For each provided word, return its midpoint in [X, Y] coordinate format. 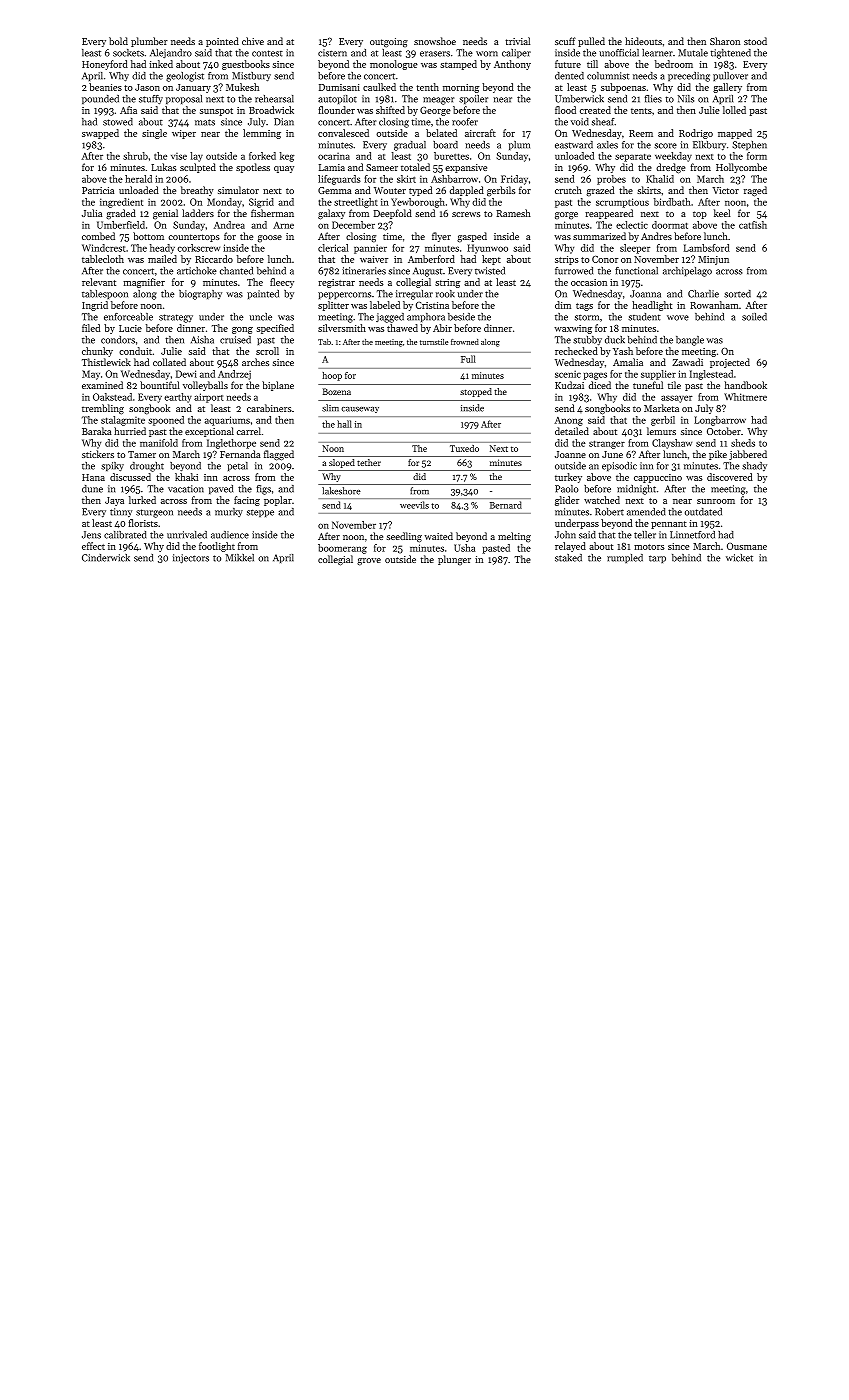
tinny [121, 512]
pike [718, 455]
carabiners [269, 408]
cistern [332, 53]
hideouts [643, 41]
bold [118, 41]
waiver [374, 259]
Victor [725, 190]
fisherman [272, 213]
